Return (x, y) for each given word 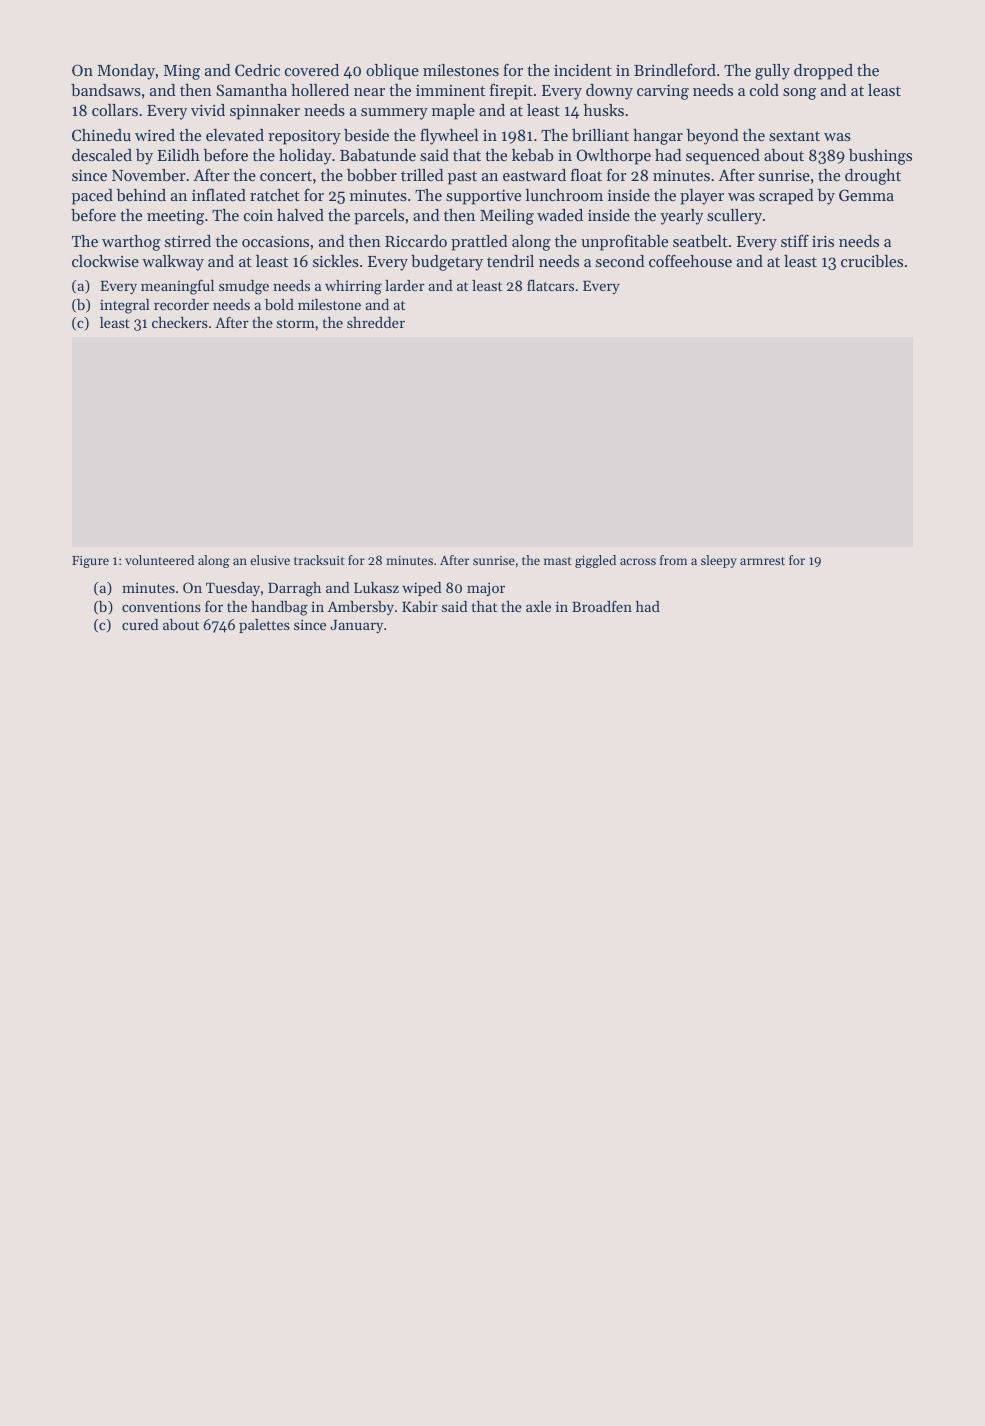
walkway (173, 263)
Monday (126, 72)
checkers (180, 322)
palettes (264, 626)
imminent (450, 90)
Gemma (866, 195)
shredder (376, 322)
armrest (762, 561)
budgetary (447, 263)
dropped (823, 72)
